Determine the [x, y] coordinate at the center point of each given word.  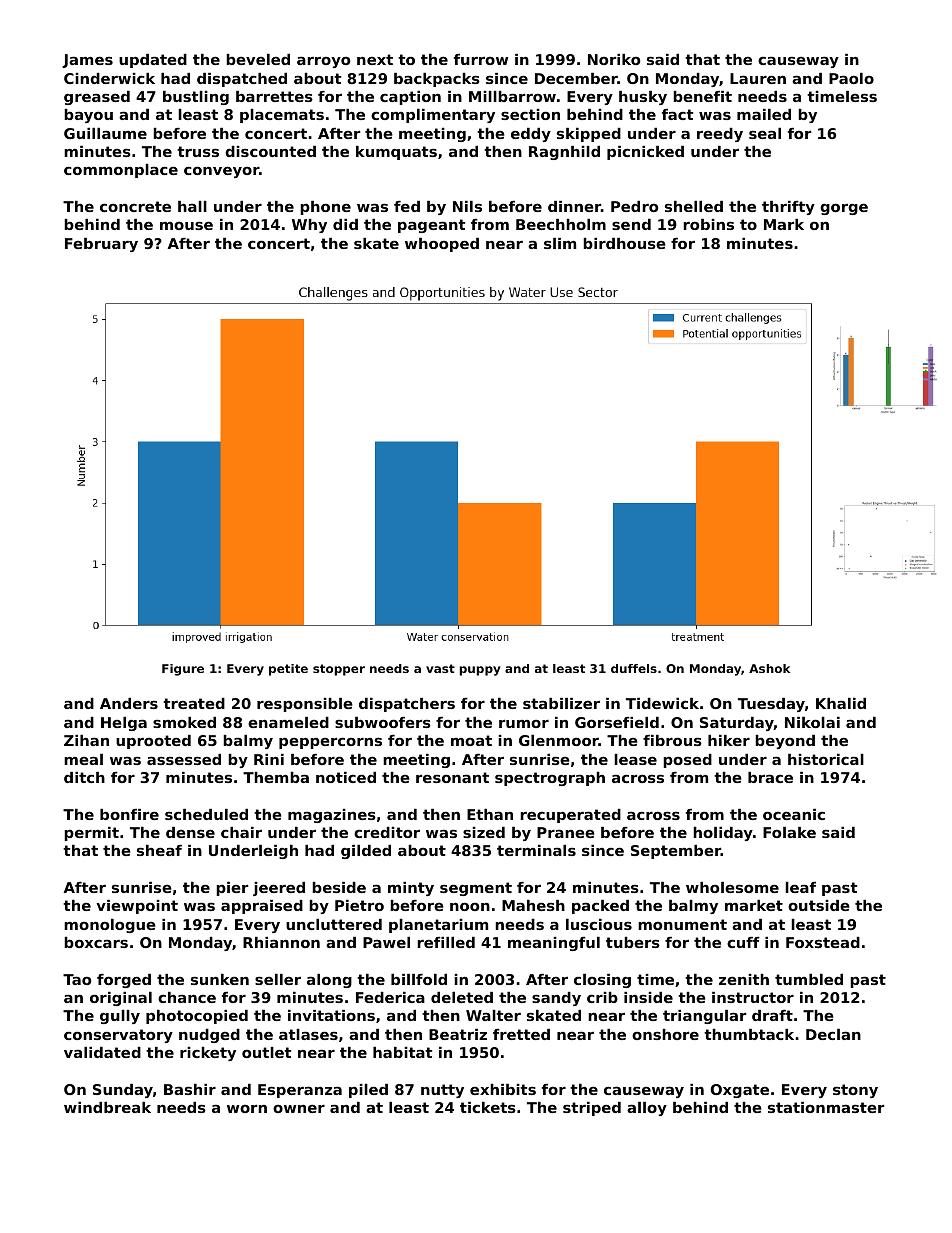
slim [560, 243]
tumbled [809, 979]
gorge [844, 209]
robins [708, 224]
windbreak [107, 1107]
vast [440, 668]
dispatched [242, 80]
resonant [452, 777]
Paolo [851, 78]
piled [368, 1091]
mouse [186, 225]
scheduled [206, 814]
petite [288, 670]
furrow [481, 59]
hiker [729, 740]
